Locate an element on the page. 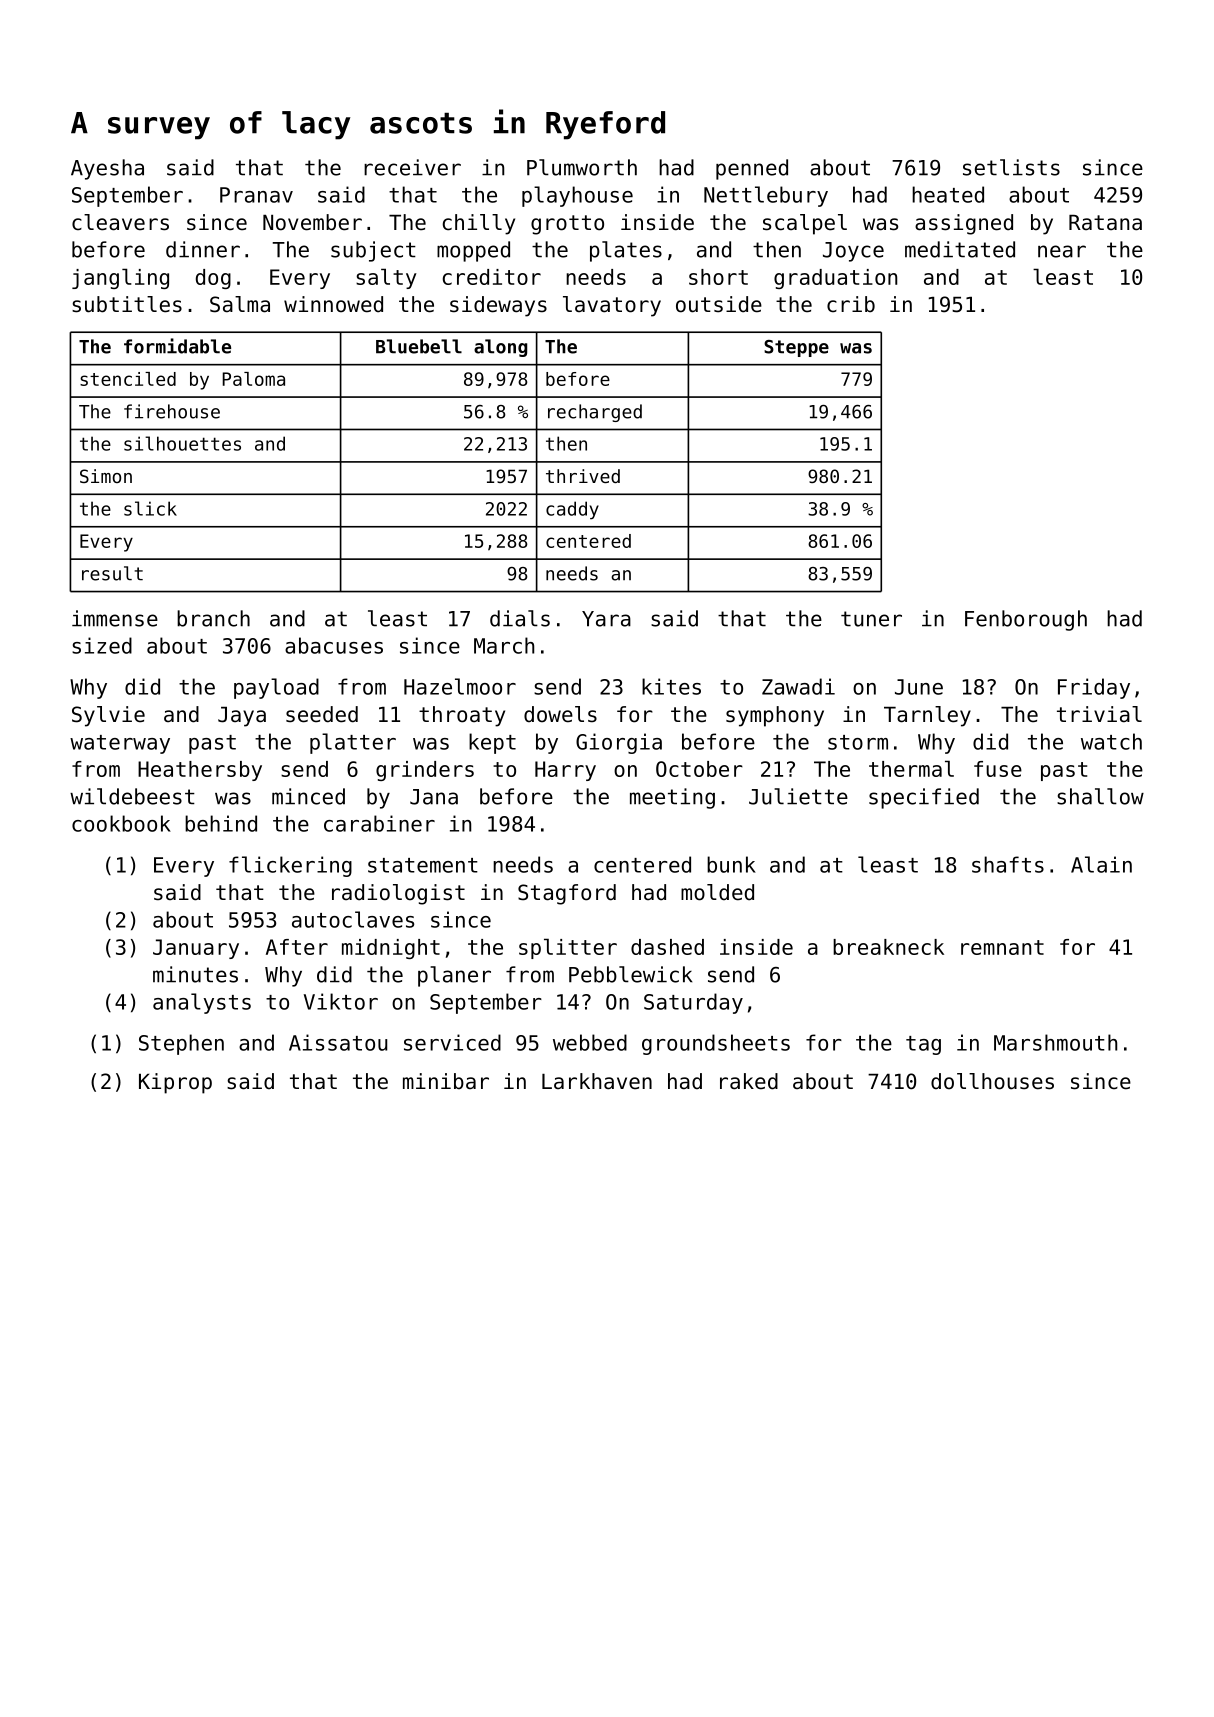 Image resolution: width=1214 pixels, height=1717 pixels. Stephen is located at coordinates (181, 1044).
